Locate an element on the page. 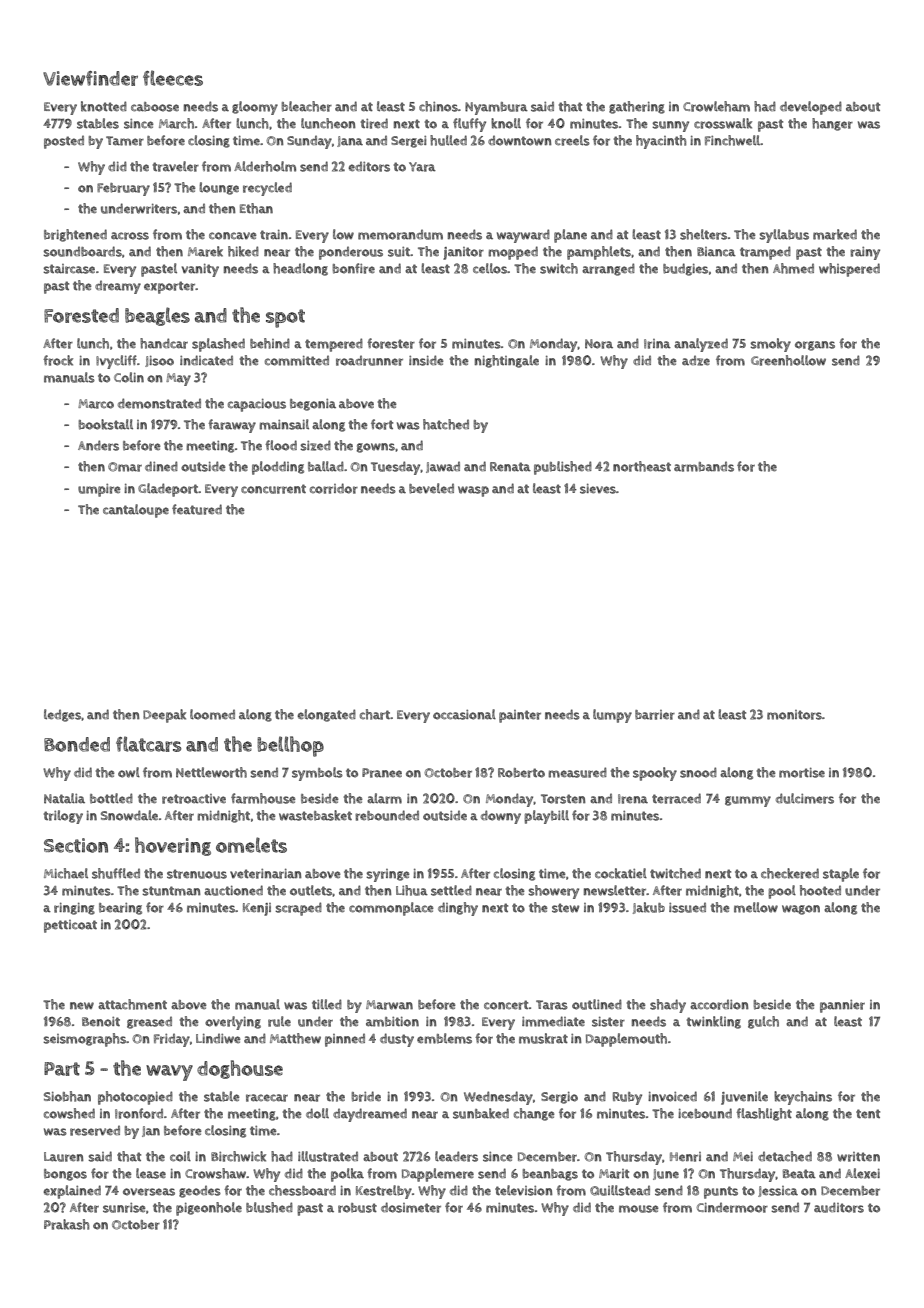 Image resolution: width=924 pixels, height=1308 pixels. Bonded is located at coordinates (77, 744).
